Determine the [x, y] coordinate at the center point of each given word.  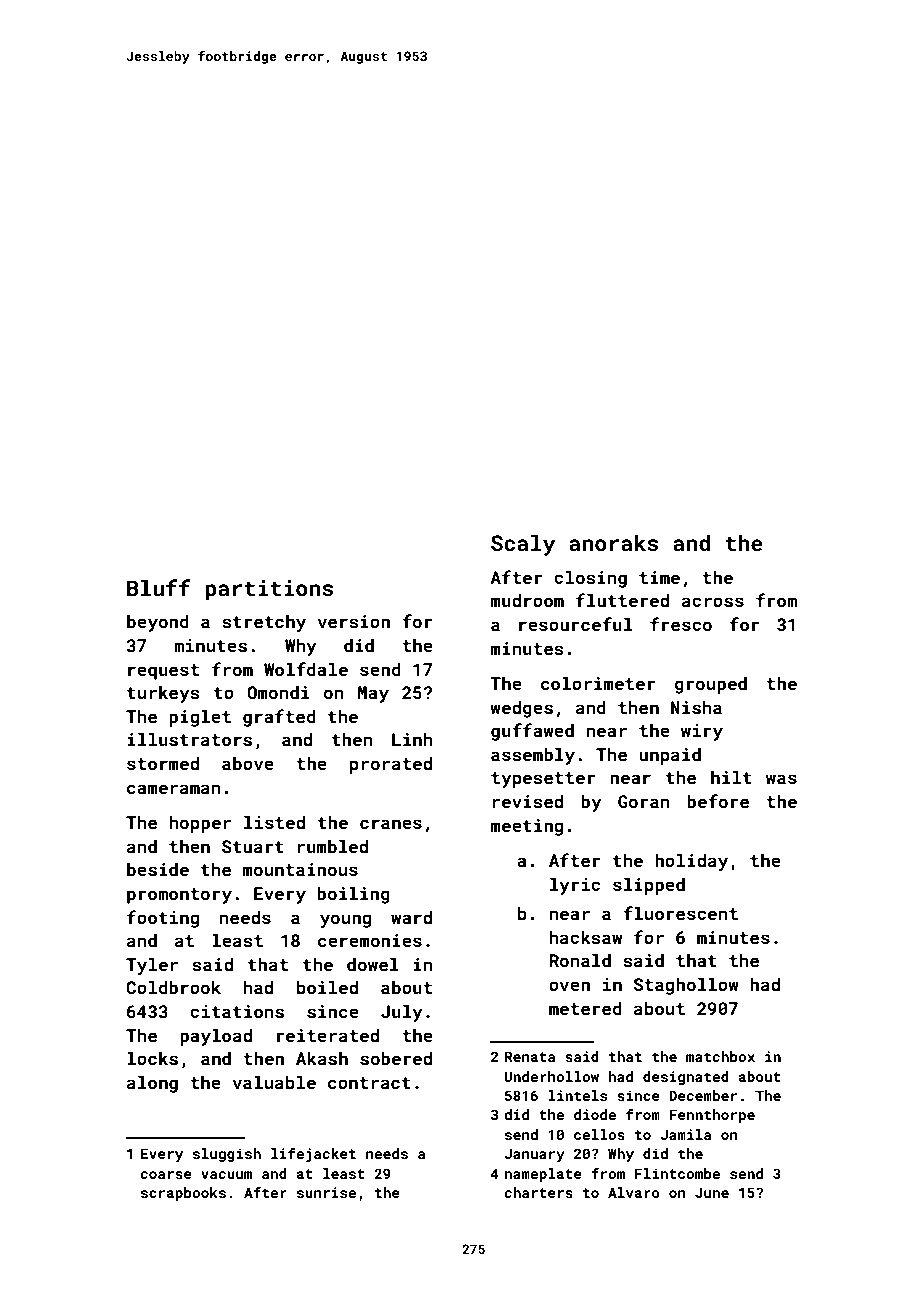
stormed [163, 763]
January [534, 1155]
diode [595, 1114]
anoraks [613, 542]
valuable [274, 1082]
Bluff [158, 587]
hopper [200, 824]
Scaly [523, 545]
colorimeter [598, 683]
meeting [527, 827]
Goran [644, 801]
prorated [391, 765]
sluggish [227, 1155]
